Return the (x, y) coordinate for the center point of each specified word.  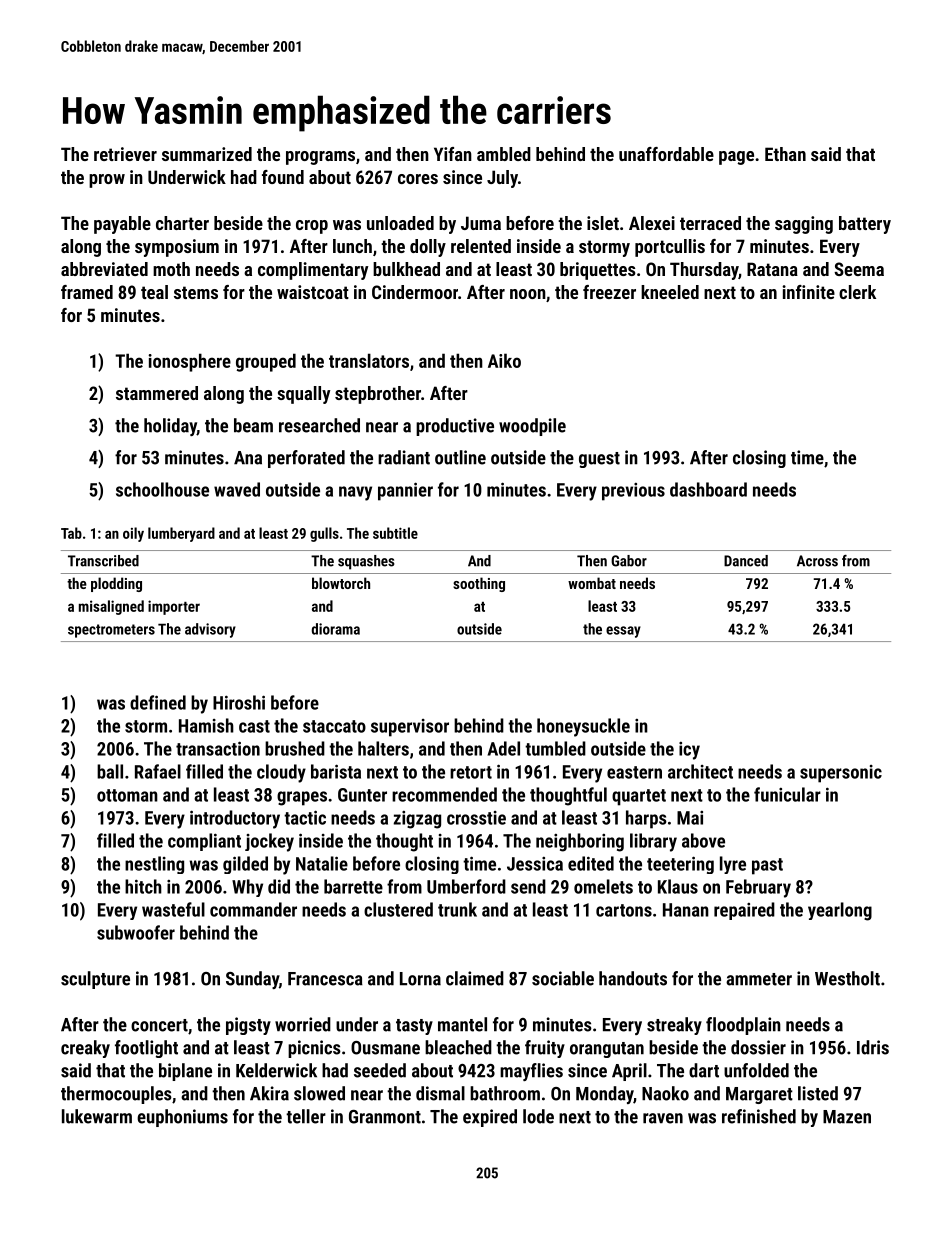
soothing (479, 584)
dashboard (708, 489)
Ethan (785, 154)
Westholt (847, 978)
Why (247, 888)
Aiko (504, 360)
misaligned (111, 607)
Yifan (453, 154)
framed (87, 292)
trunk (457, 909)
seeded (380, 1070)
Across (817, 561)
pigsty (248, 1026)
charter (182, 223)
